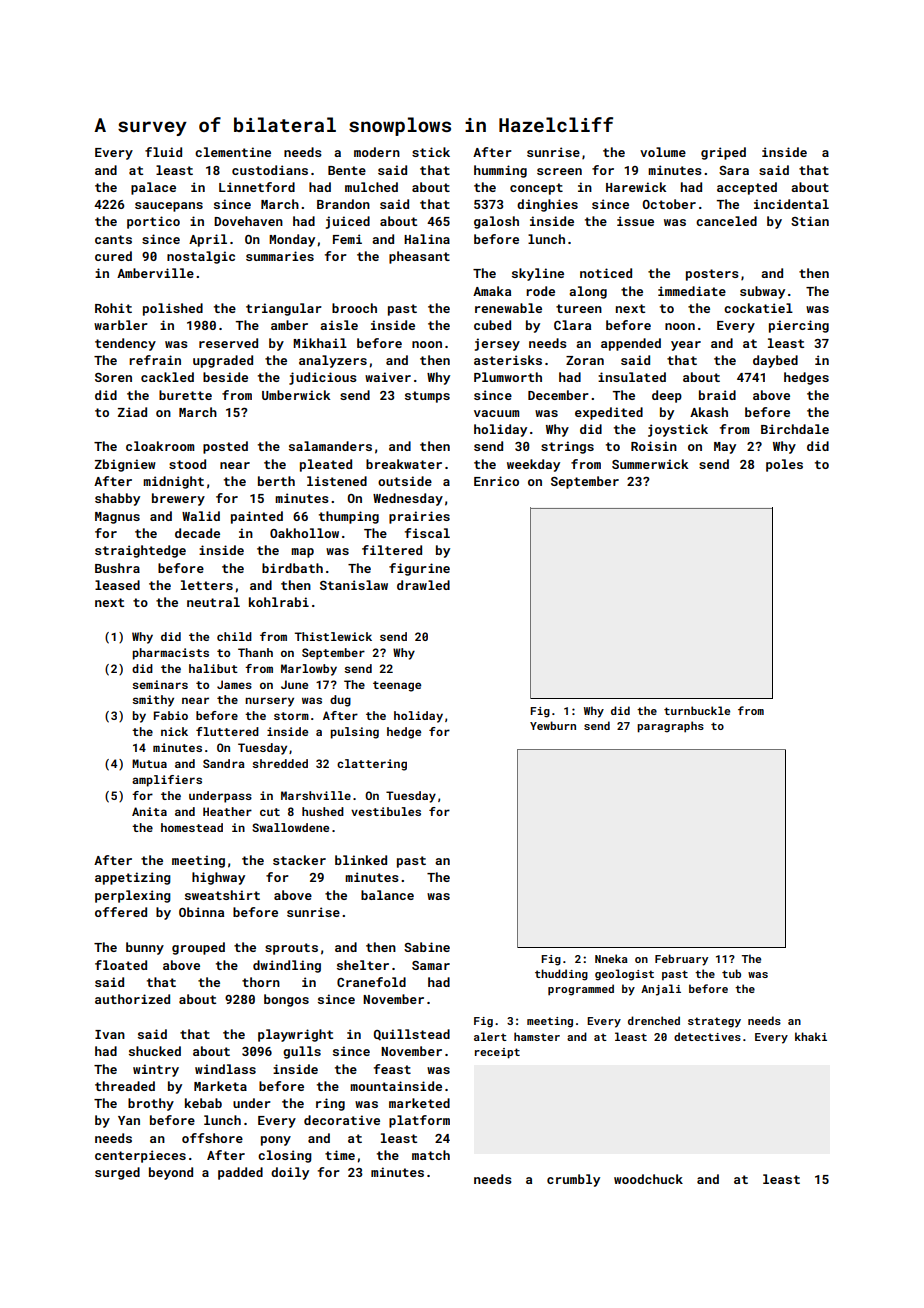 This screenshot has height=1308, width=924. What do you see at coordinates (140, 551) in the screenshot?
I see `straightedge` at bounding box center [140, 551].
